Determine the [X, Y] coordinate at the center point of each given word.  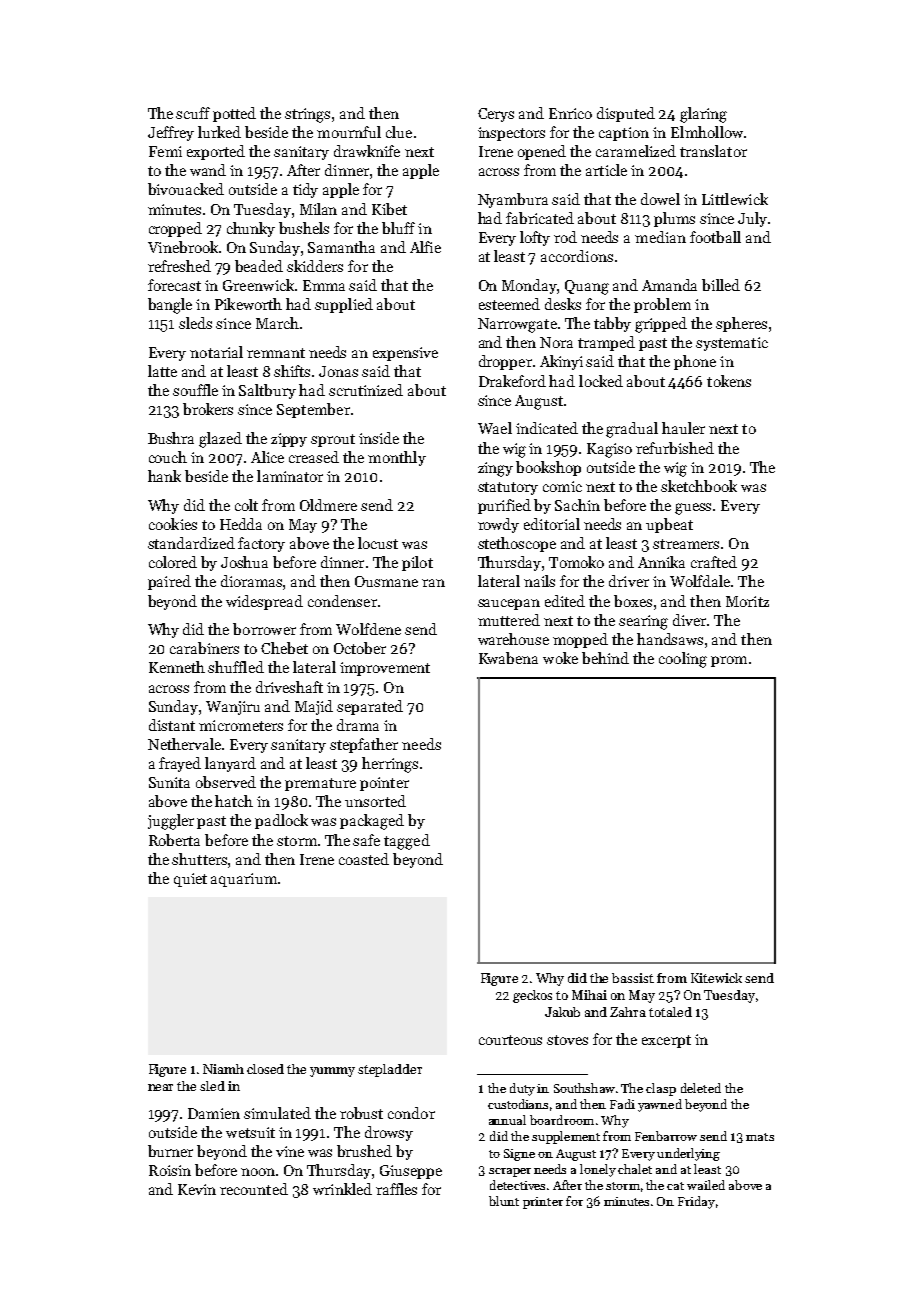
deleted [701, 1088]
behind [605, 658]
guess [693, 509]
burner [170, 1151]
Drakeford [512, 381]
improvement [385, 669]
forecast [174, 285]
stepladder [390, 1070]
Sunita [169, 782]
